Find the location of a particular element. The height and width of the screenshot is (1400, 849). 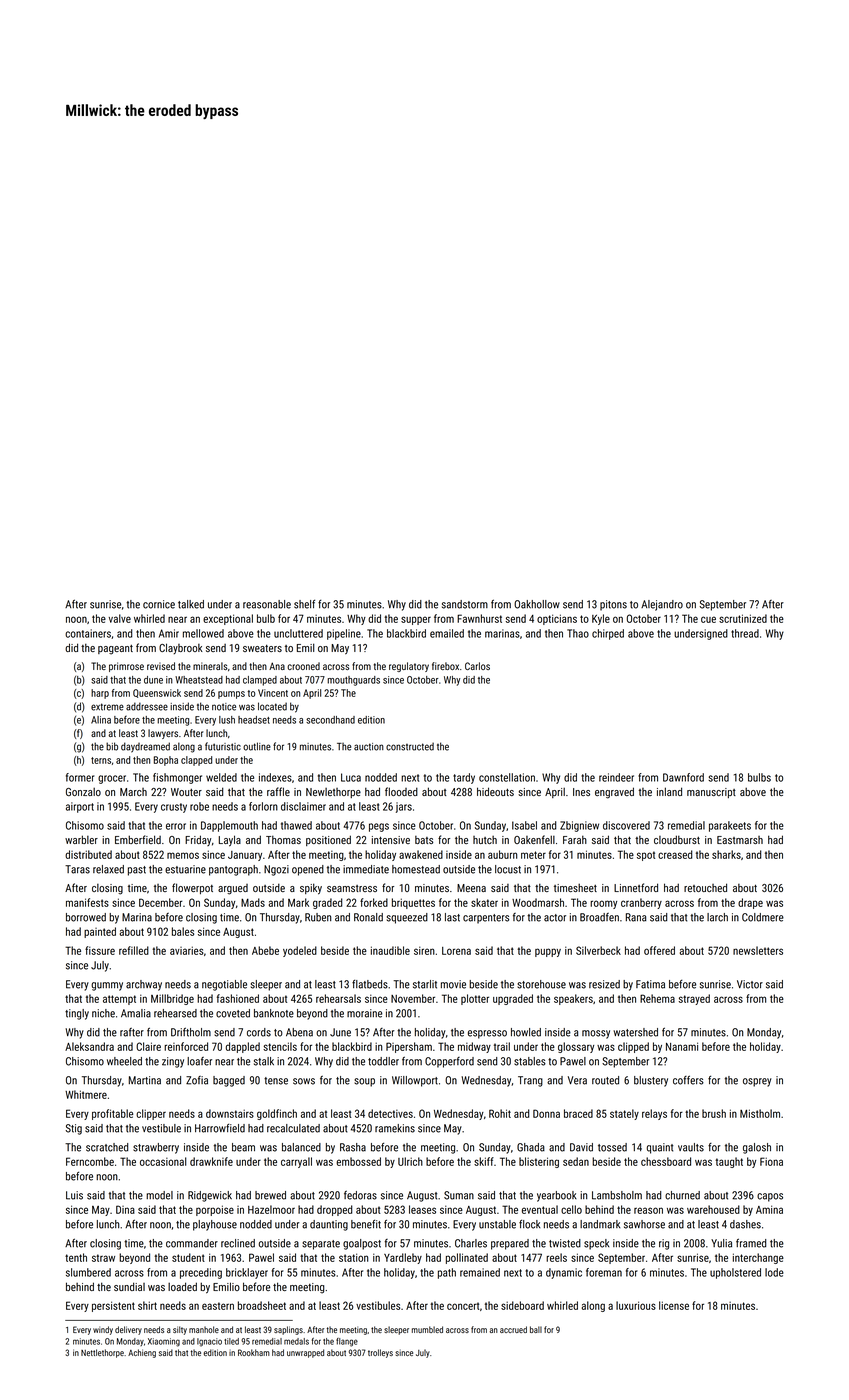

Suman is located at coordinates (459, 1195).
